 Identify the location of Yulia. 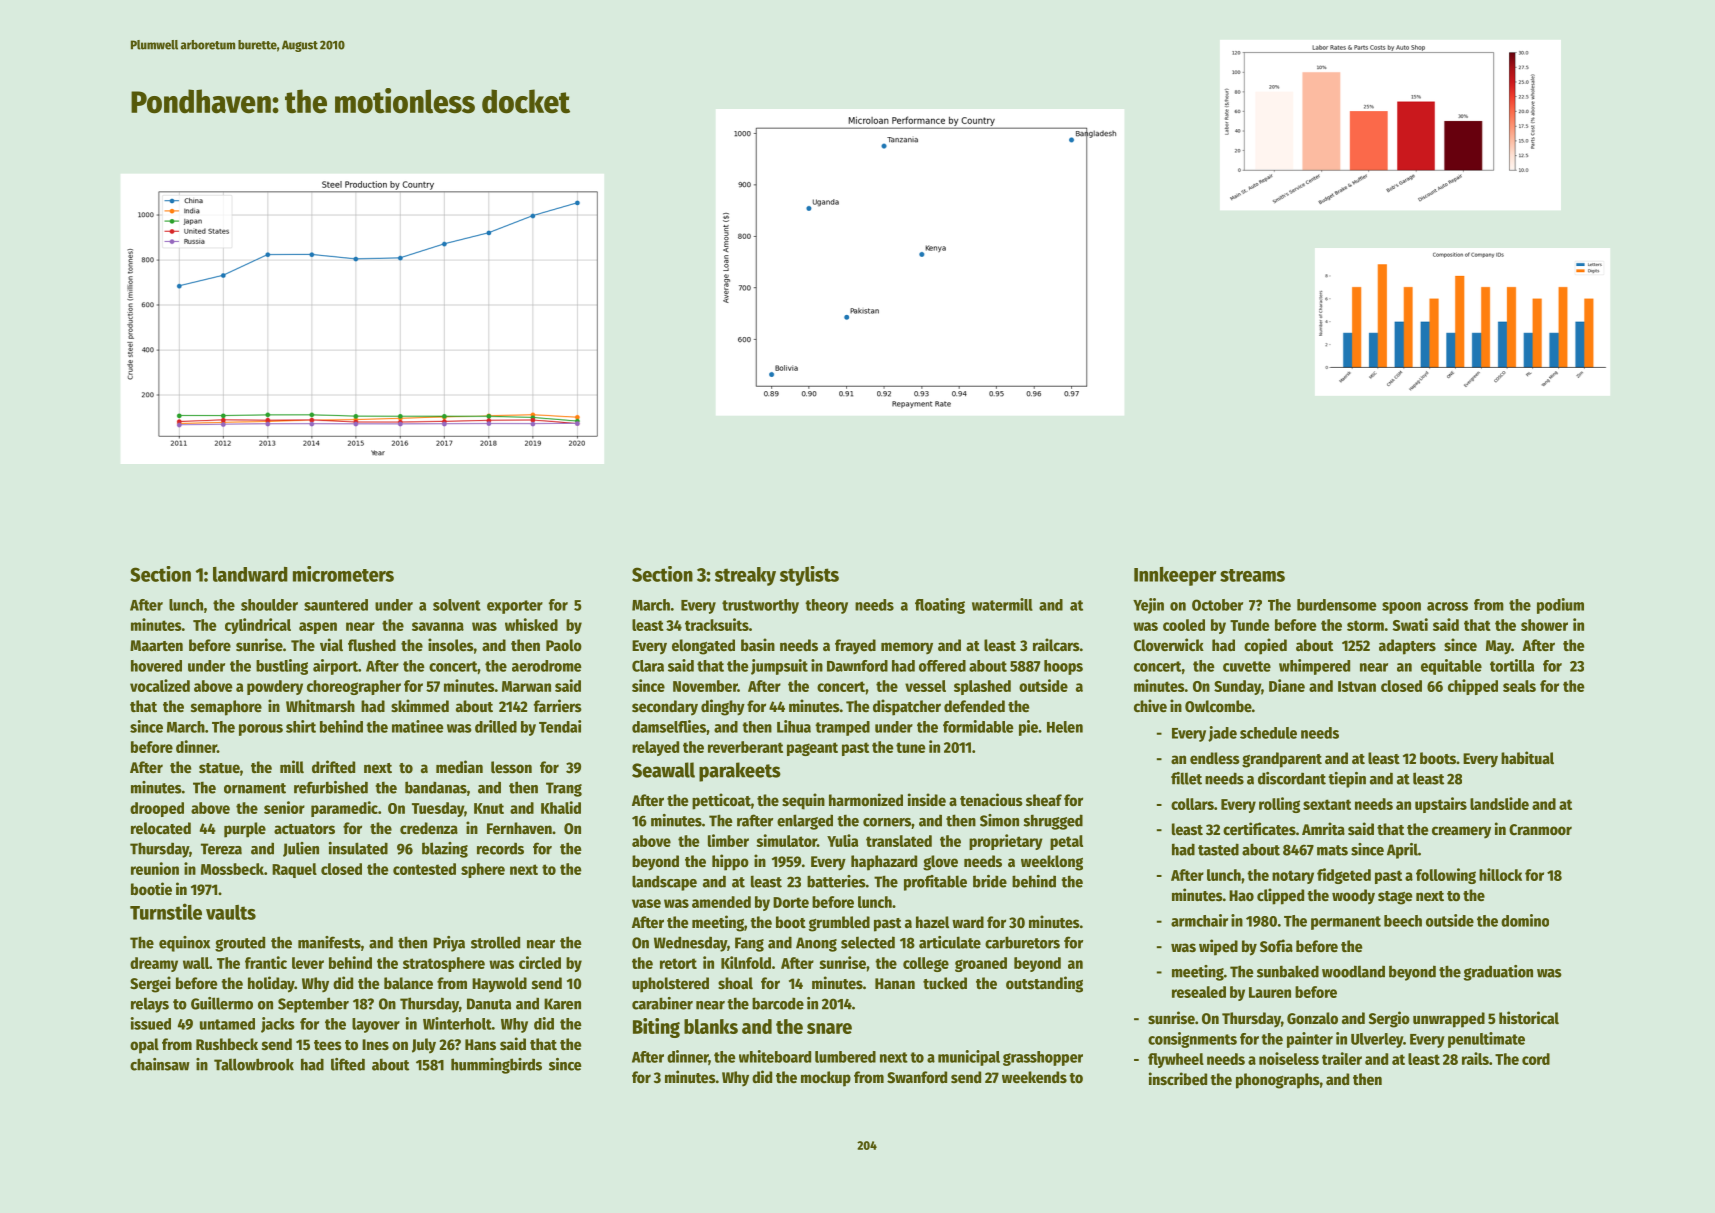
(842, 840).
